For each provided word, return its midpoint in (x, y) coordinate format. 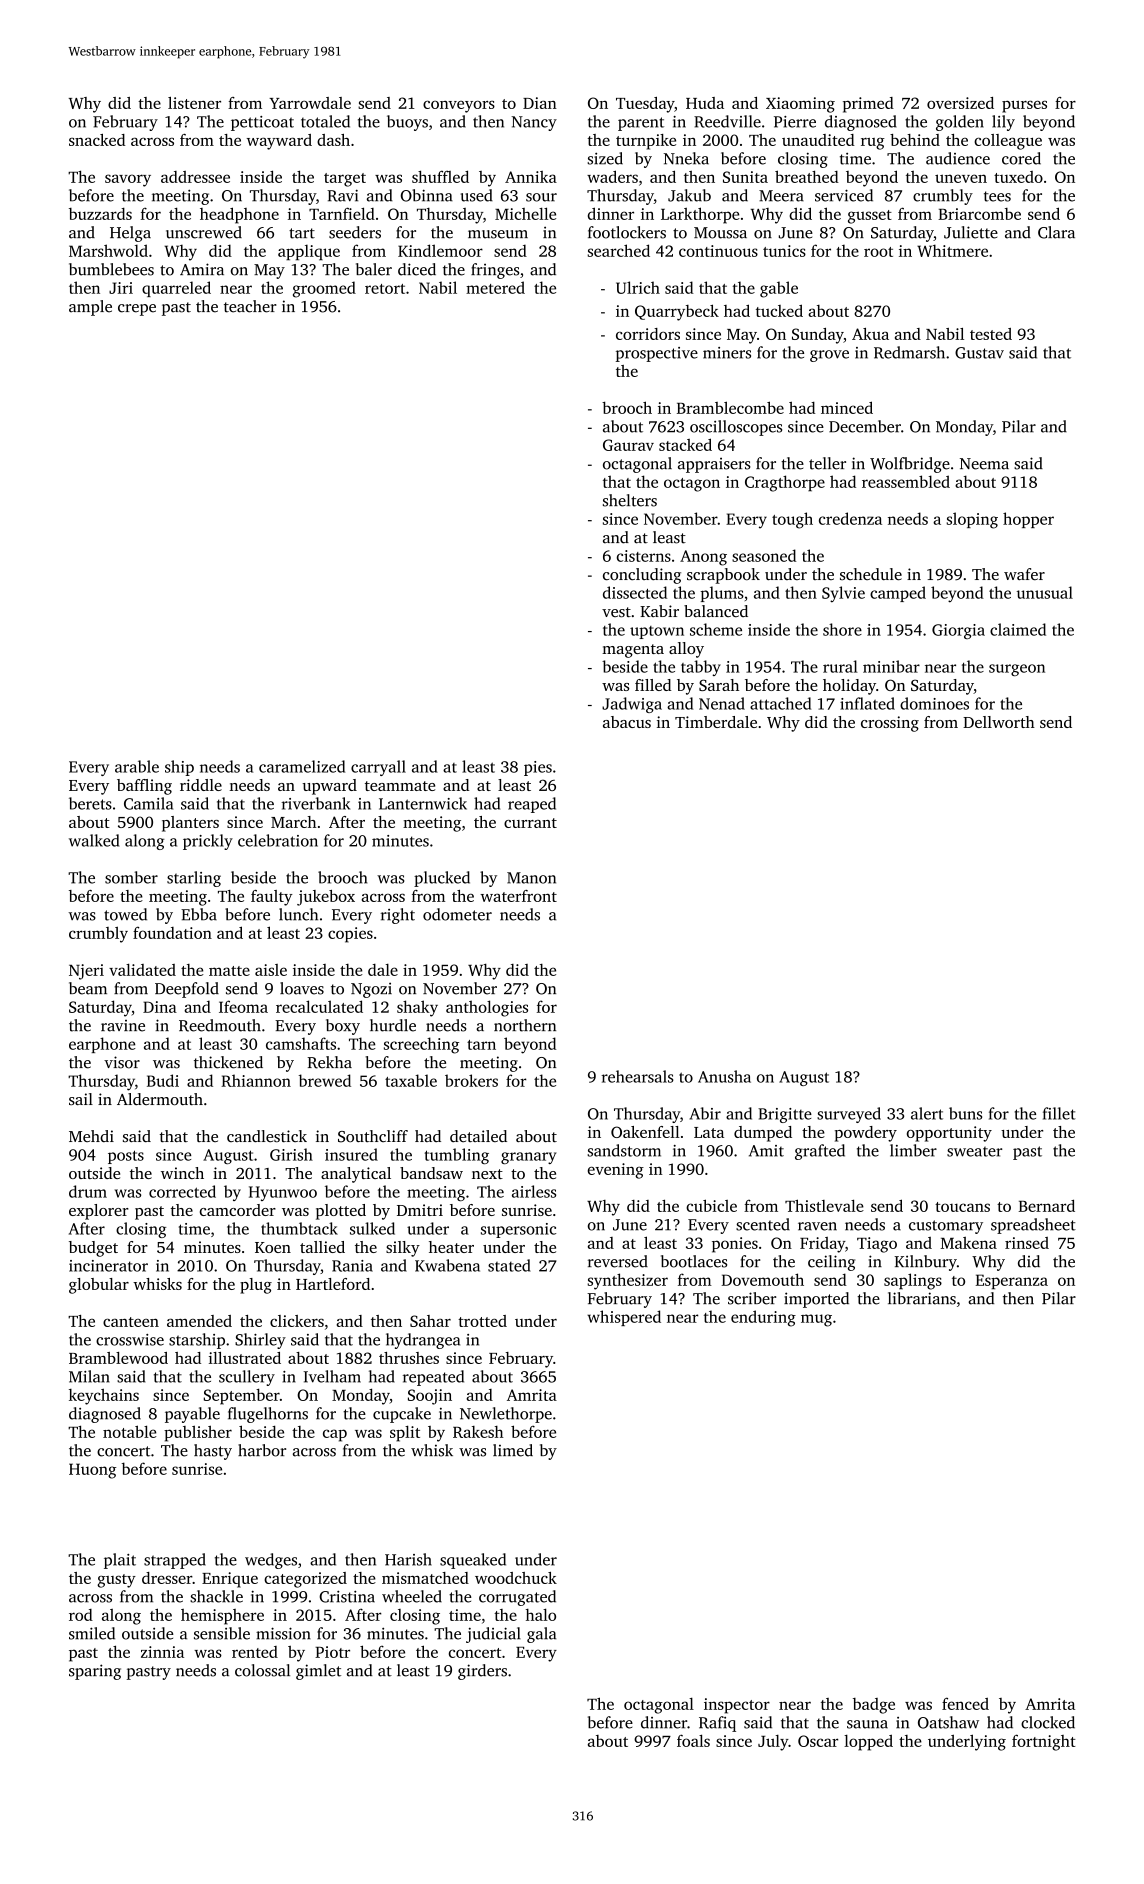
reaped (532, 805)
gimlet (318, 1672)
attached (780, 703)
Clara (1056, 232)
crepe (137, 310)
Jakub (689, 195)
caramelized (302, 766)
